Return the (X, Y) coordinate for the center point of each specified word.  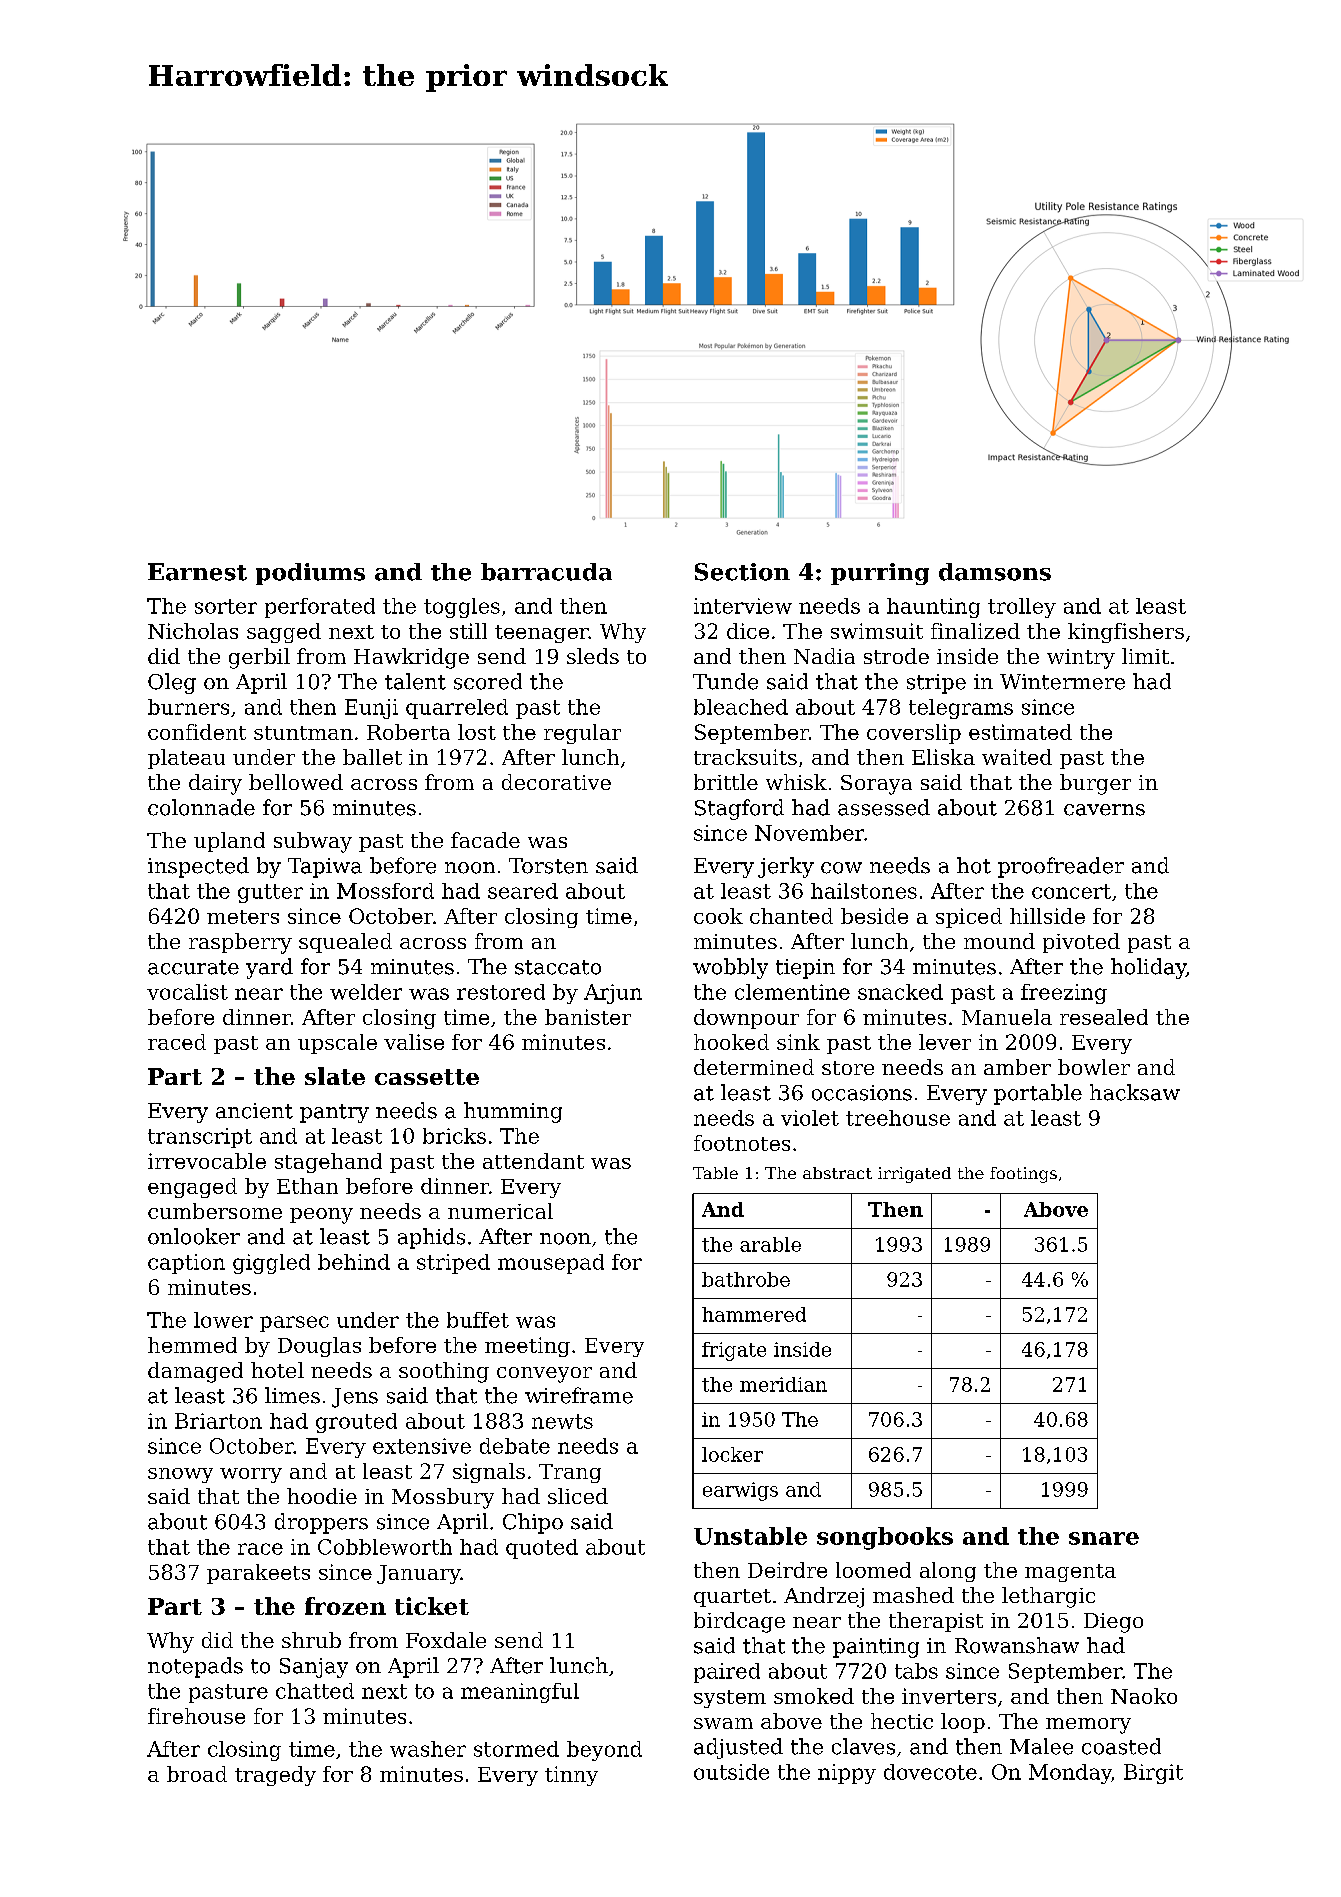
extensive (422, 1446)
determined (754, 1067)
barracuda (546, 572)
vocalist (187, 992)
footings (1023, 1175)
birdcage (739, 1622)
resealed (1104, 1017)
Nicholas (193, 631)
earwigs (740, 1491)
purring (880, 574)
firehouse (196, 1716)
